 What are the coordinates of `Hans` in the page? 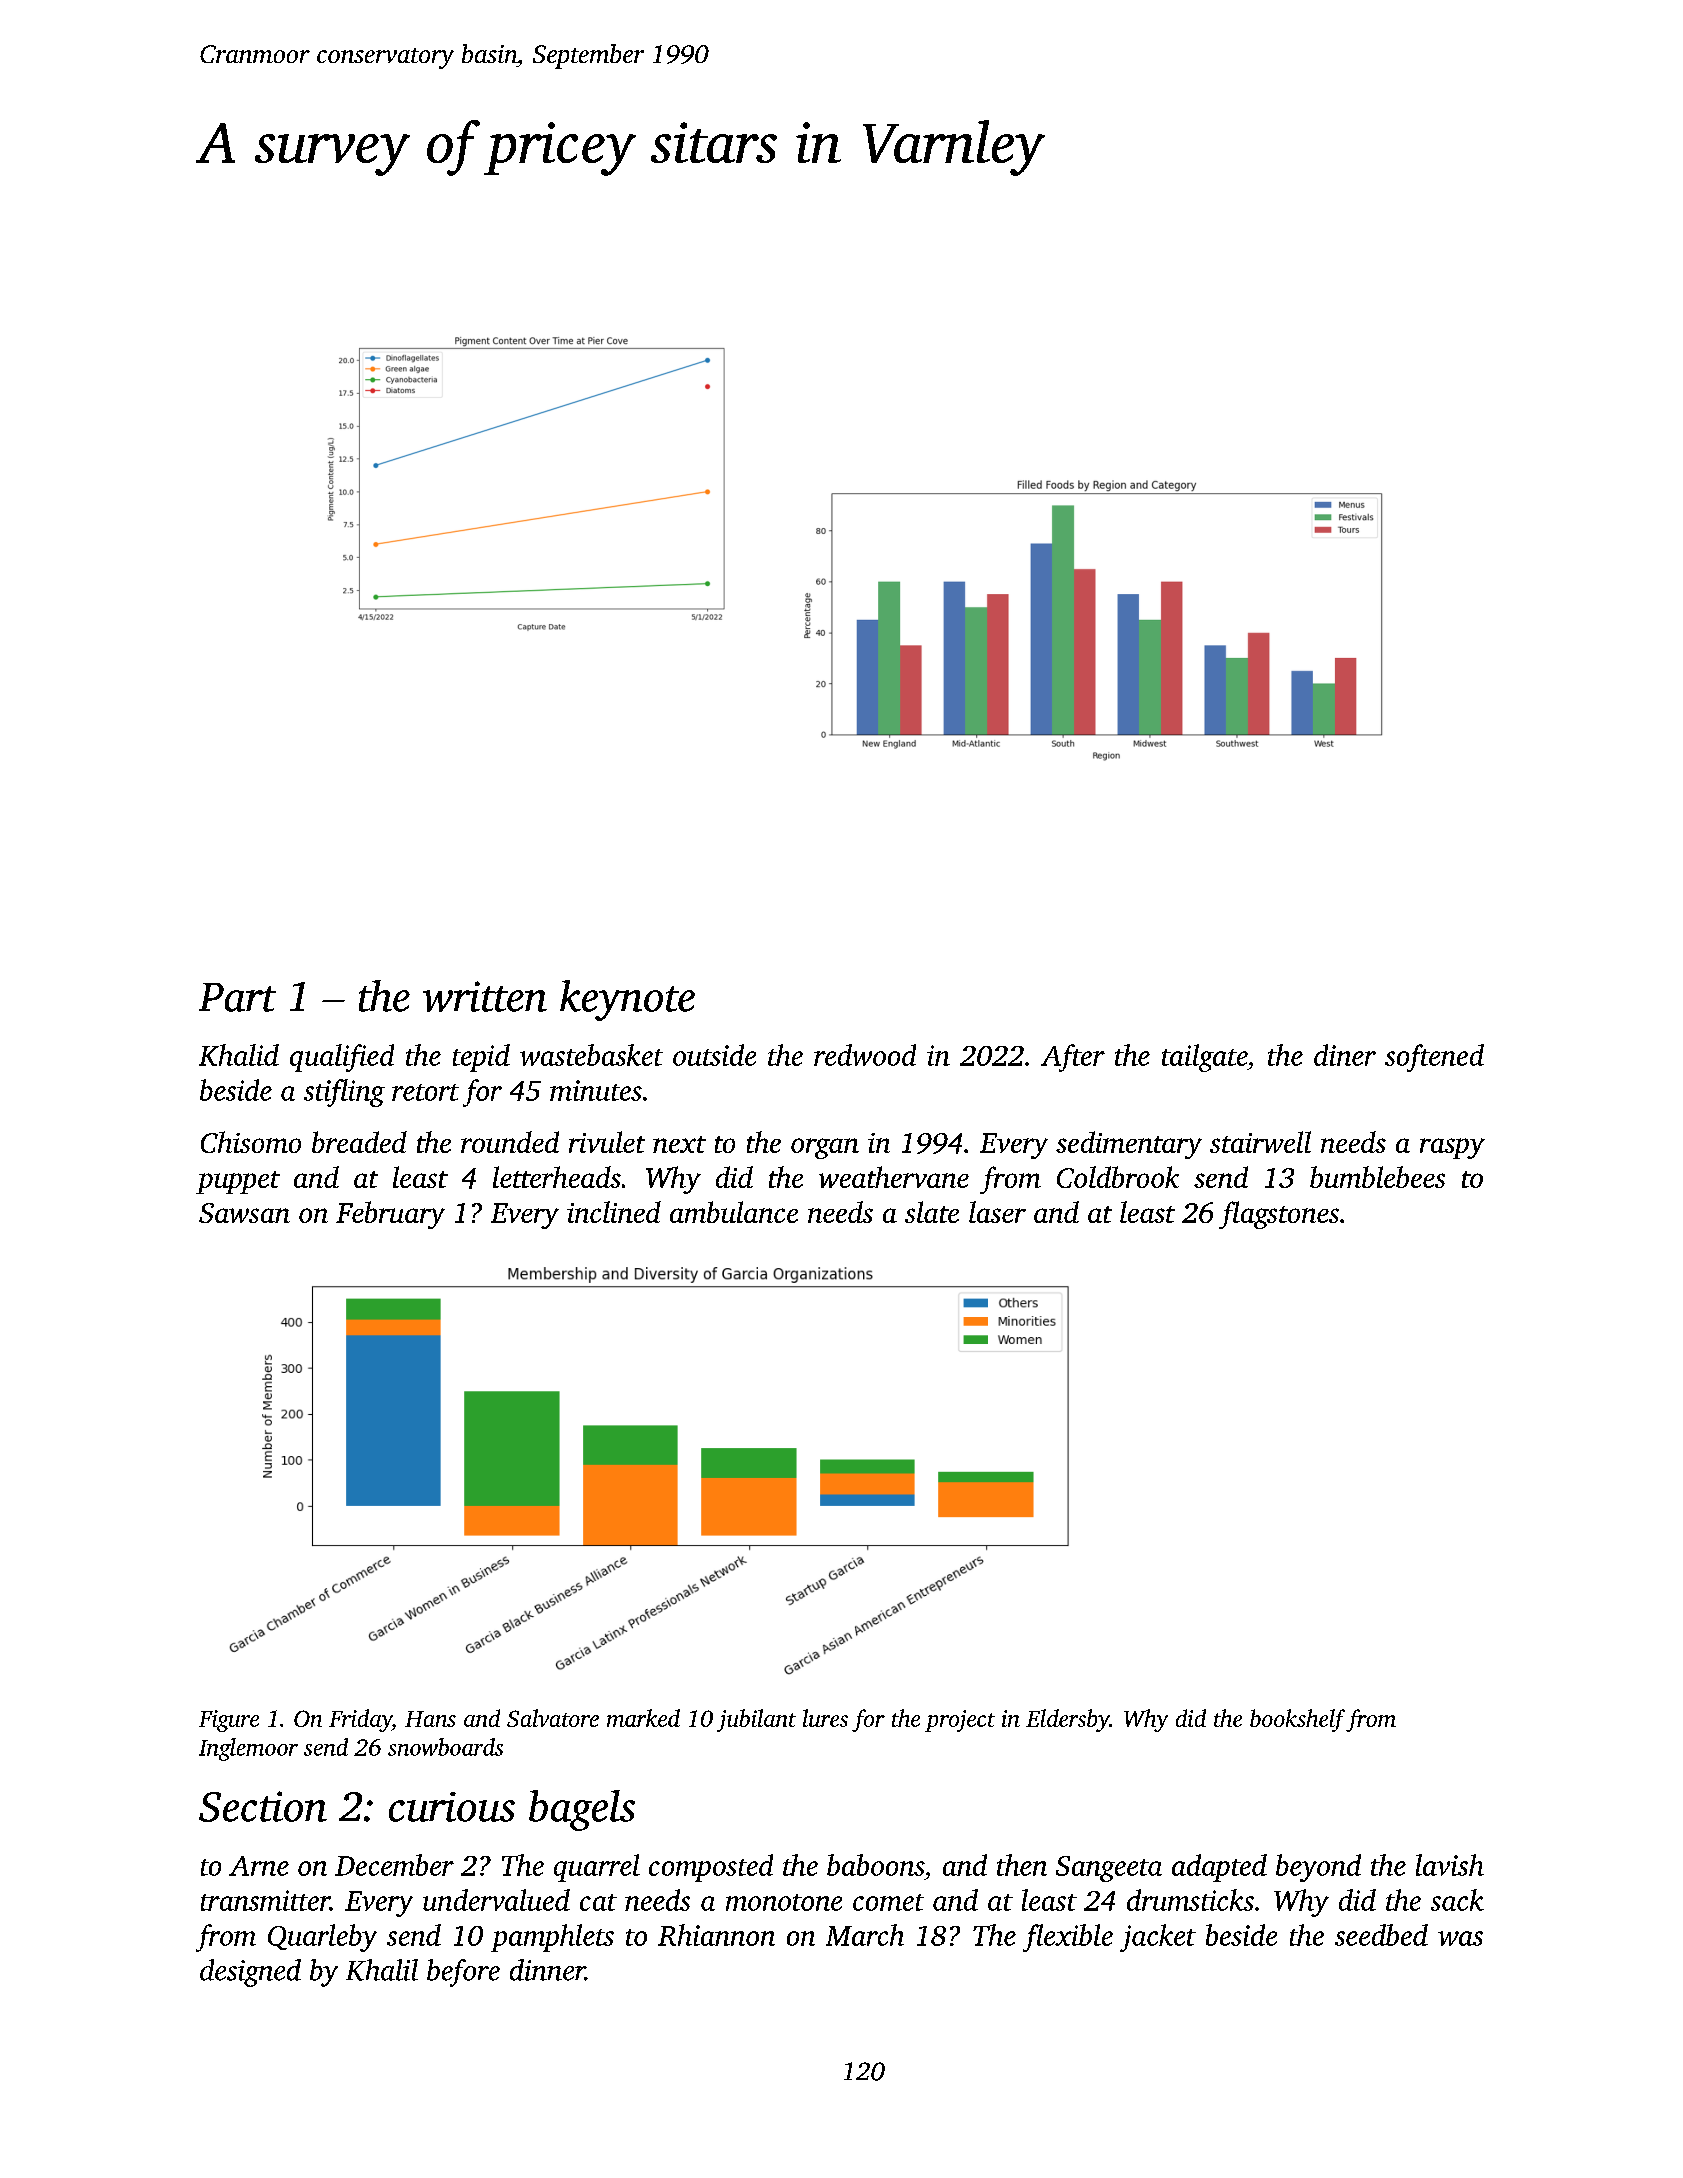 It's located at (430, 1719).
